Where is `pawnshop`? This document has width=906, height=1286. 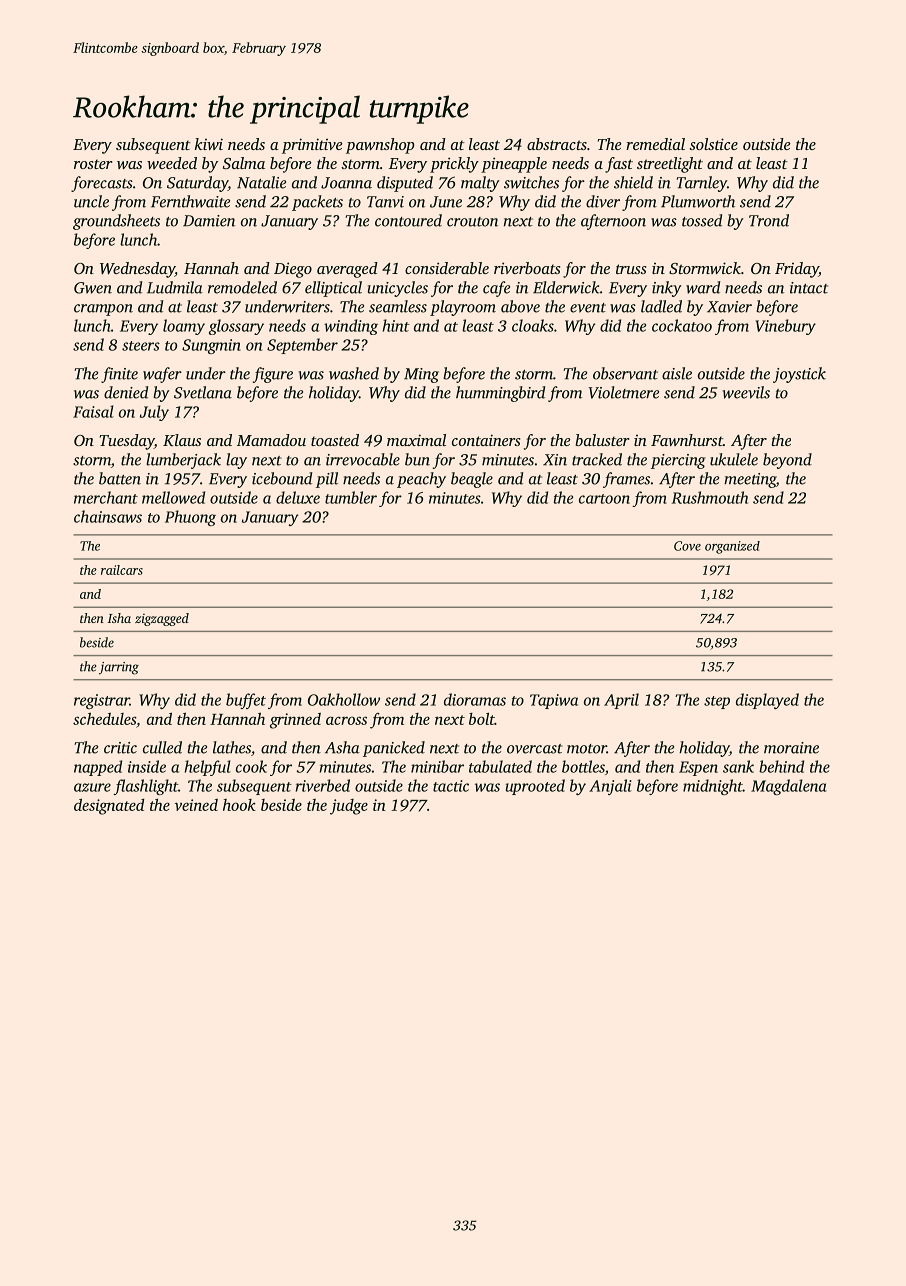
pawnshop is located at coordinates (380, 146).
